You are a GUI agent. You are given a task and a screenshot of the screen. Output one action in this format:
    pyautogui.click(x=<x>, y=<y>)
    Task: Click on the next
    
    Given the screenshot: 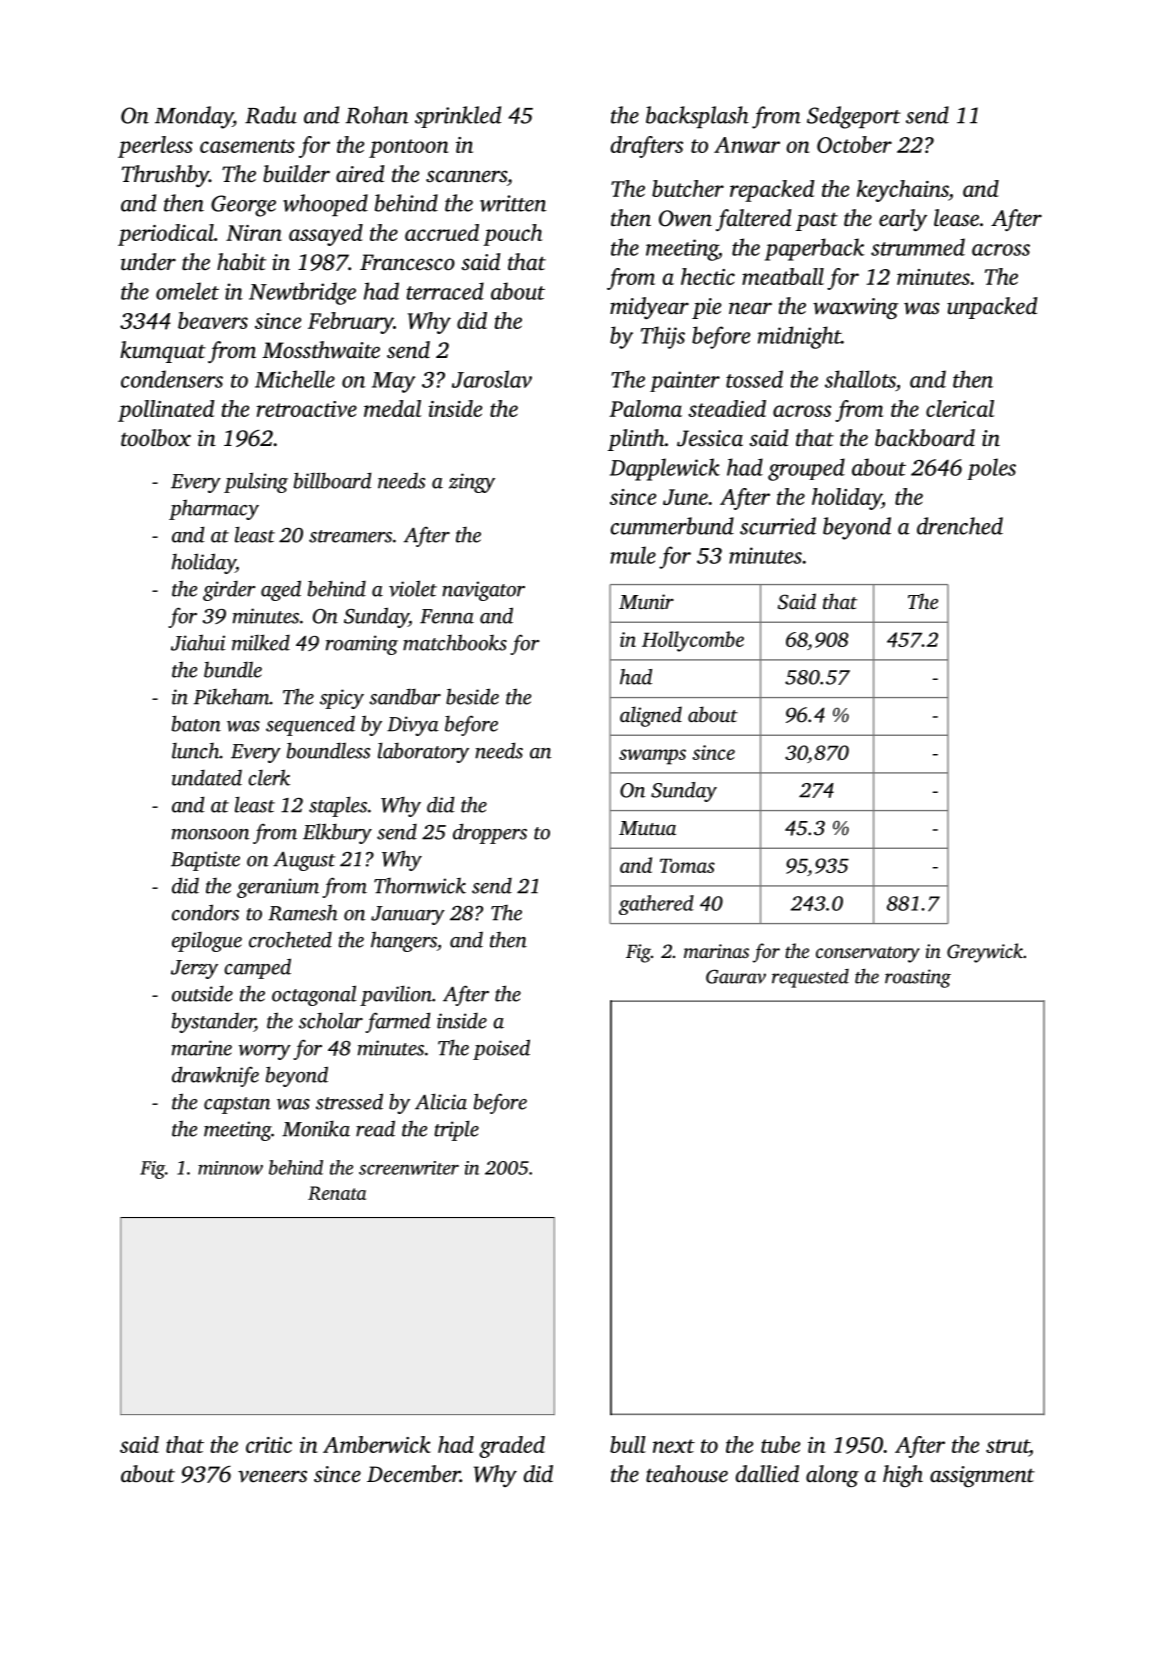 What is the action you would take?
    pyautogui.click(x=674, y=1446)
